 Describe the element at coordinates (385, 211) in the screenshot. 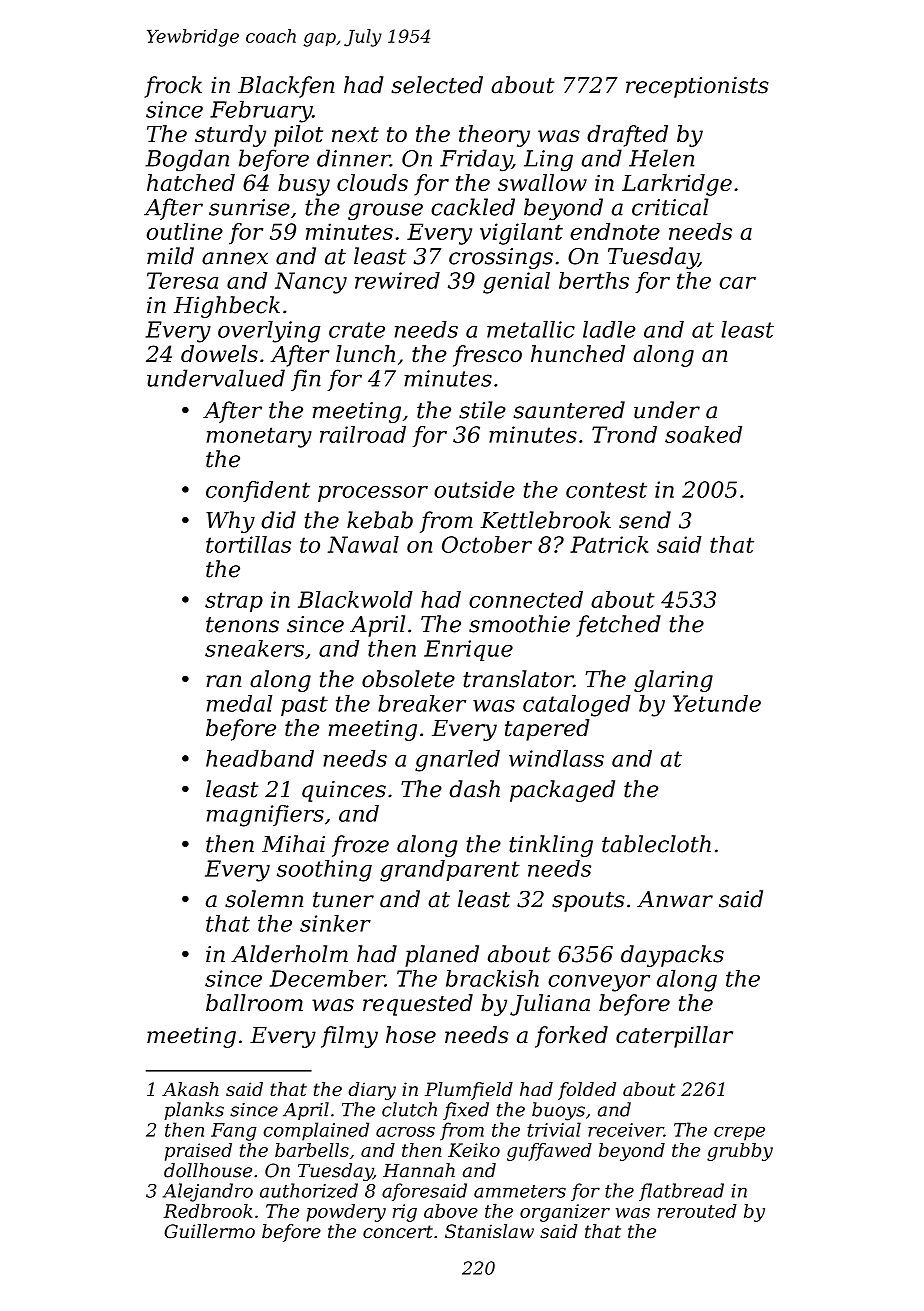

I see `grouse` at that location.
